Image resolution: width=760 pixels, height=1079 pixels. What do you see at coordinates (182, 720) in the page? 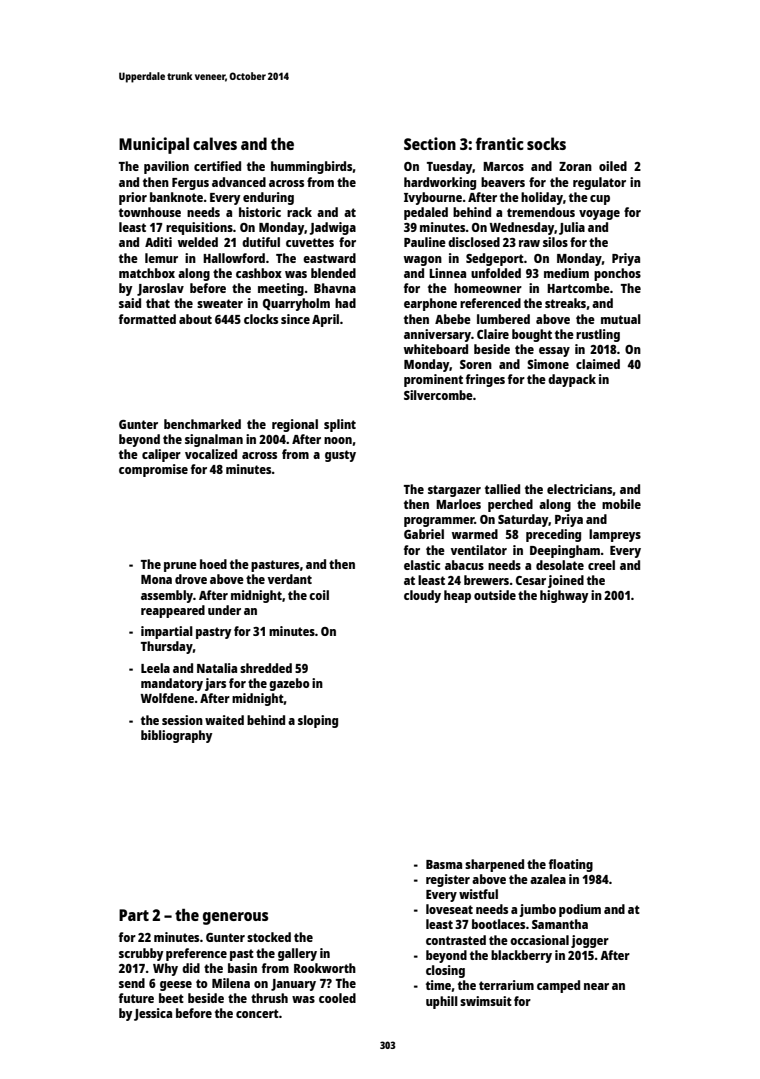
I see `session` at bounding box center [182, 720].
